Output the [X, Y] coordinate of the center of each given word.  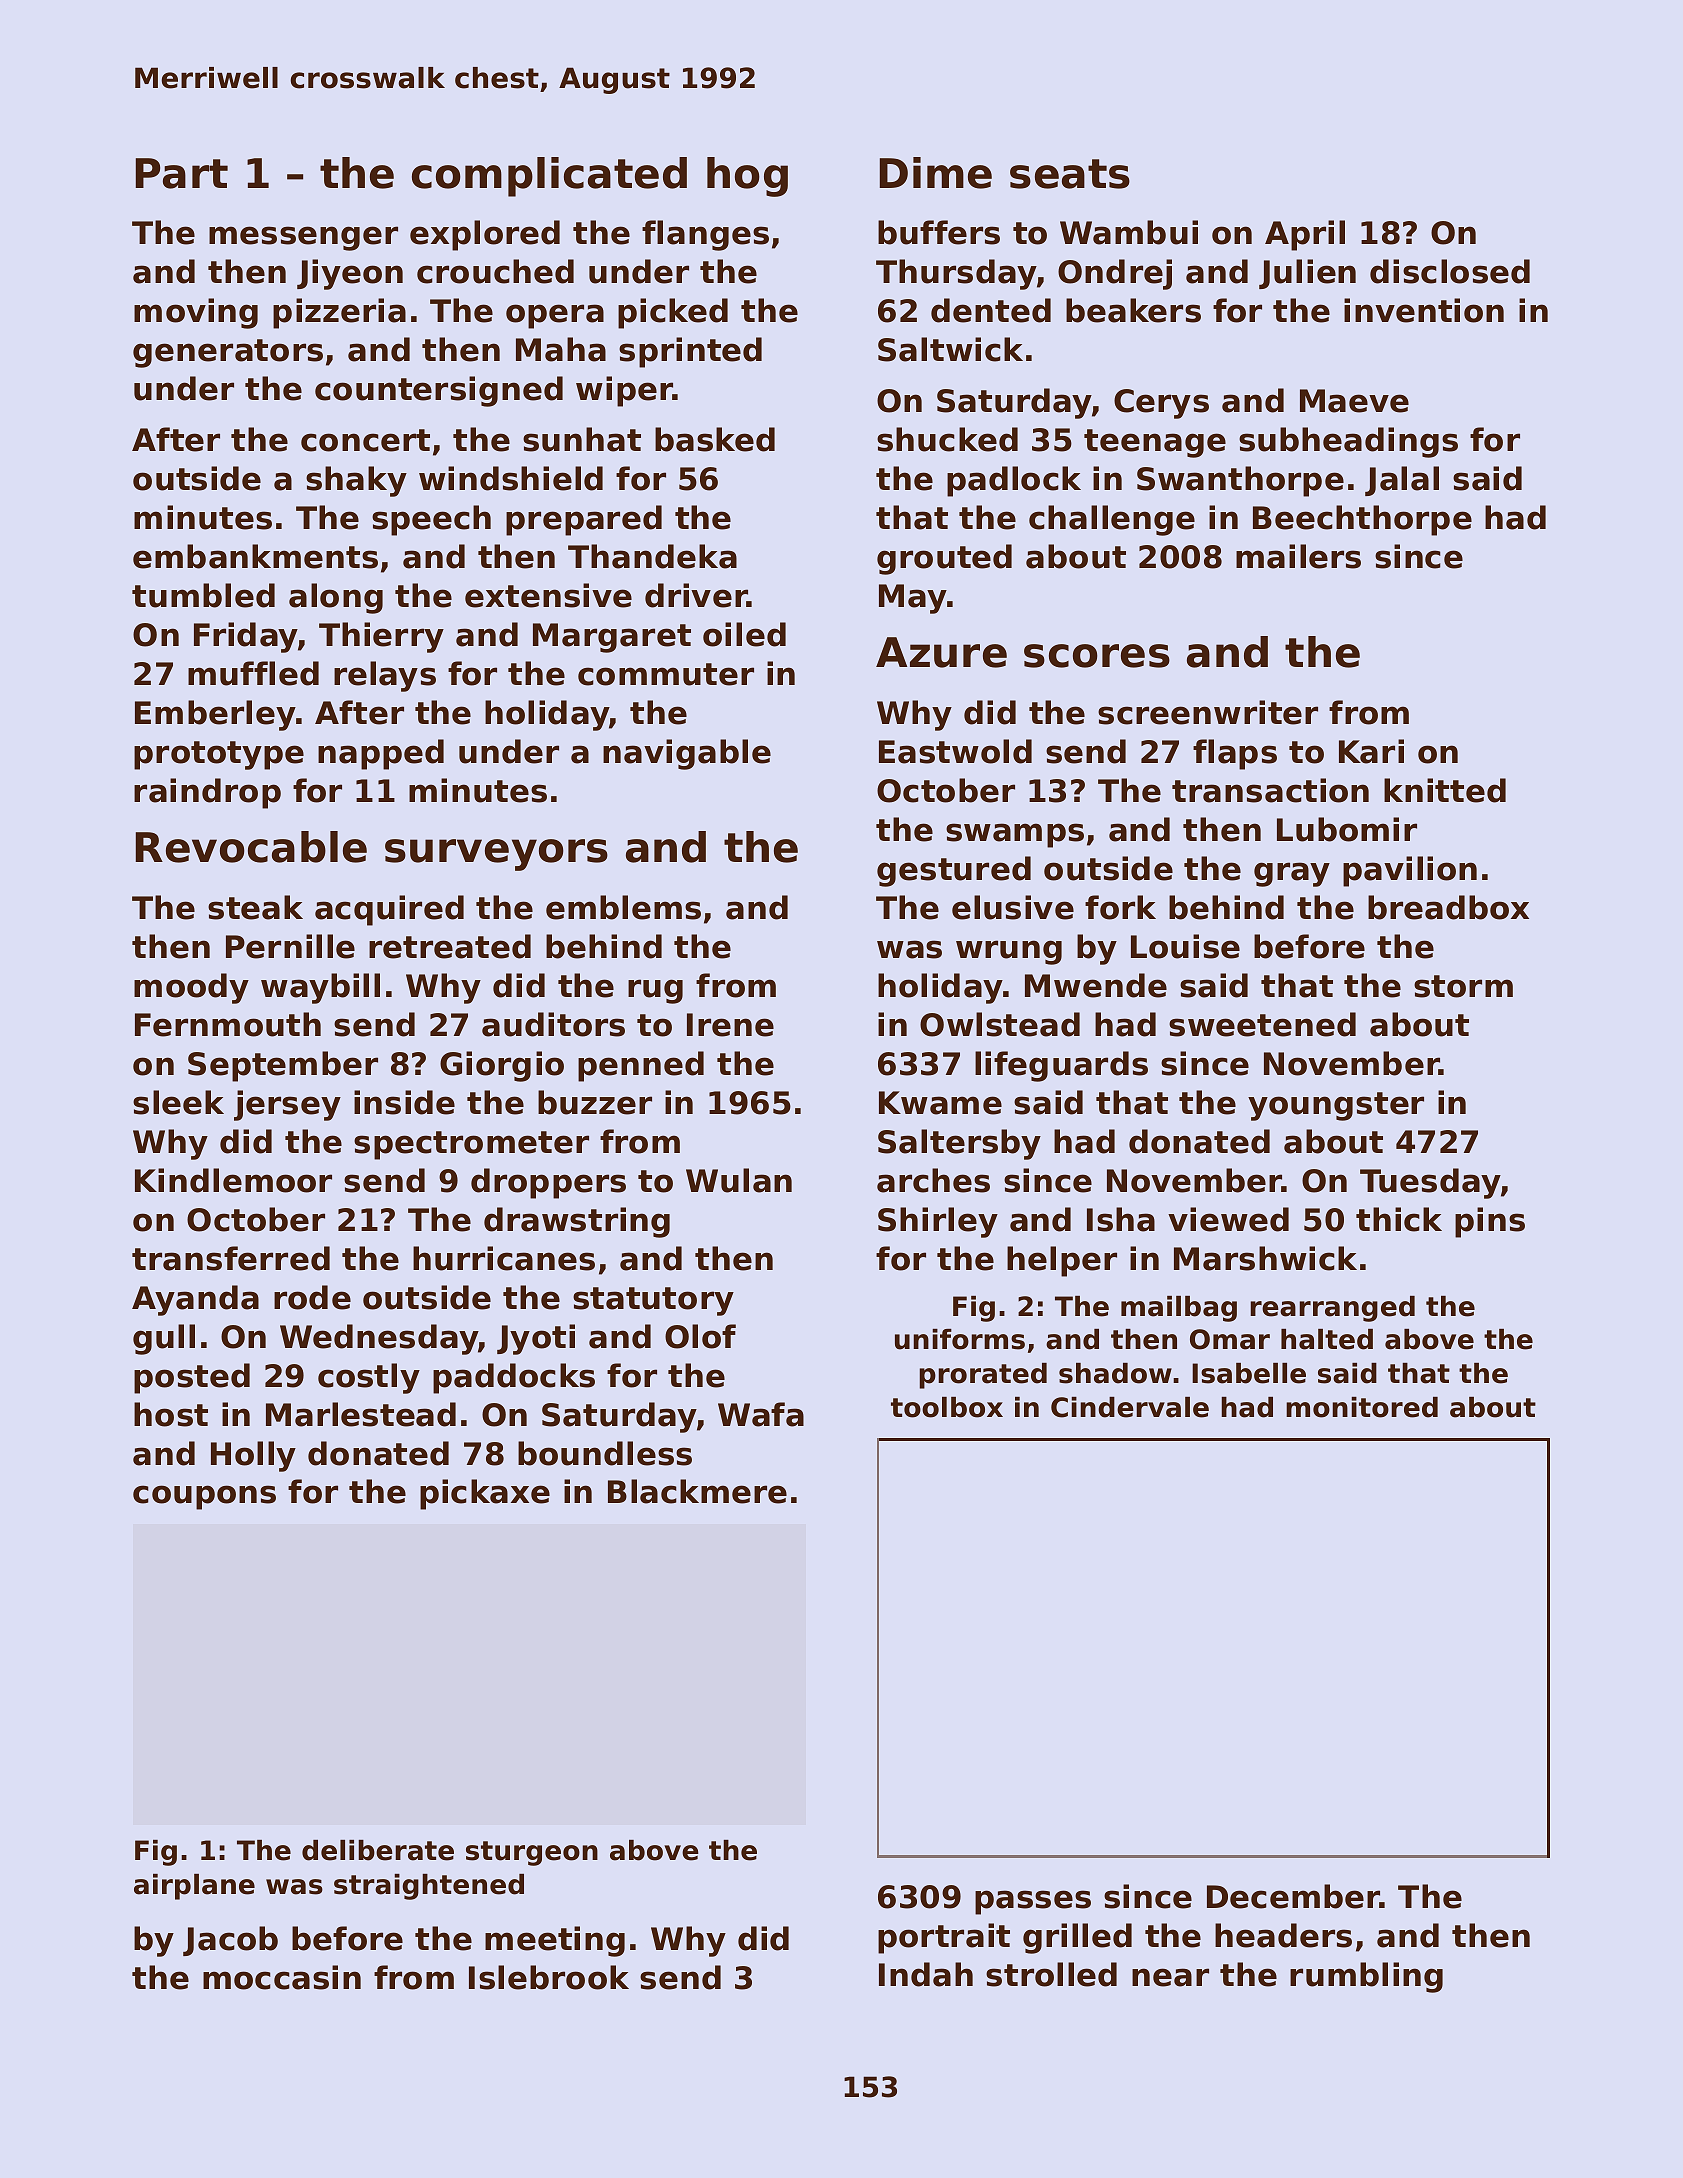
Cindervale [1130, 1407]
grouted [944, 559]
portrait [944, 1938]
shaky [356, 481]
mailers [1298, 556]
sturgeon [532, 1853]
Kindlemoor [233, 1180]
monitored [1362, 1407]
